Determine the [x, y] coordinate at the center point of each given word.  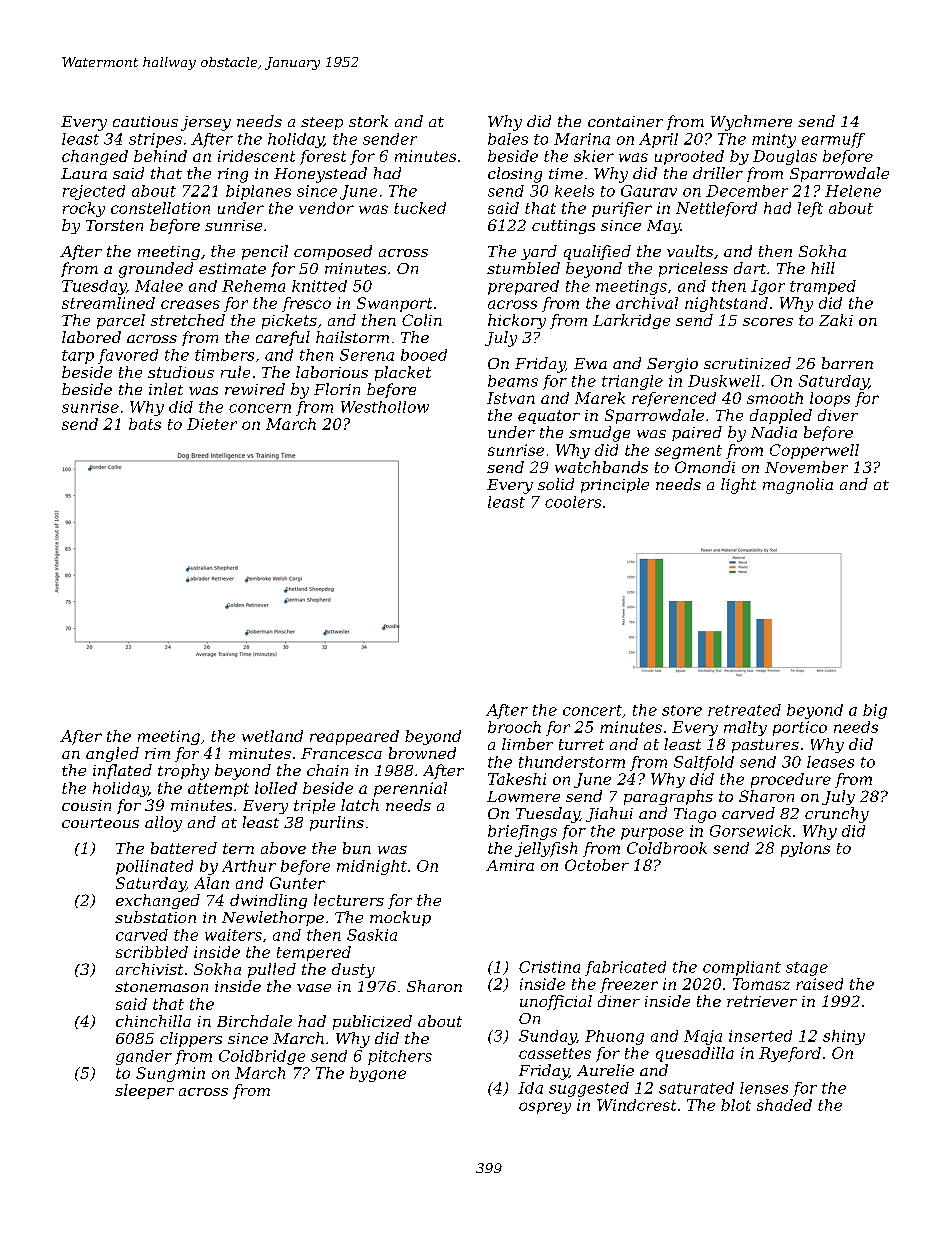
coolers [573, 502]
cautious [145, 121]
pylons [805, 849]
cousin [86, 805]
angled [112, 754]
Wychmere [751, 123]
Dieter [212, 424]
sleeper [144, 1091]
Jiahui [609, 814]
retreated [744, 710]
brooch [514, 727]
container [625, 121]
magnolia [798, 486]
